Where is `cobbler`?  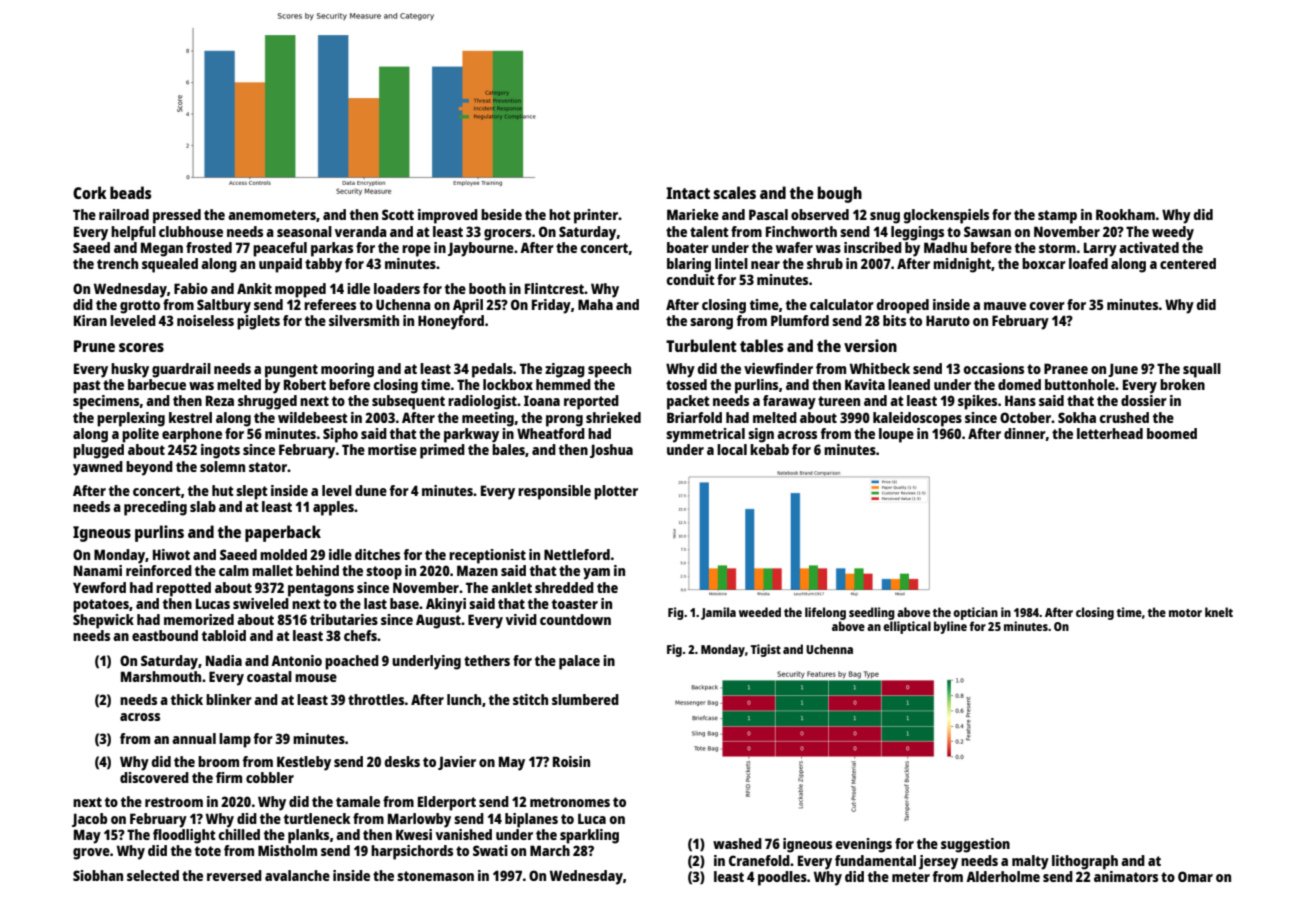 cobbler is located at coordinates (270, 777).
